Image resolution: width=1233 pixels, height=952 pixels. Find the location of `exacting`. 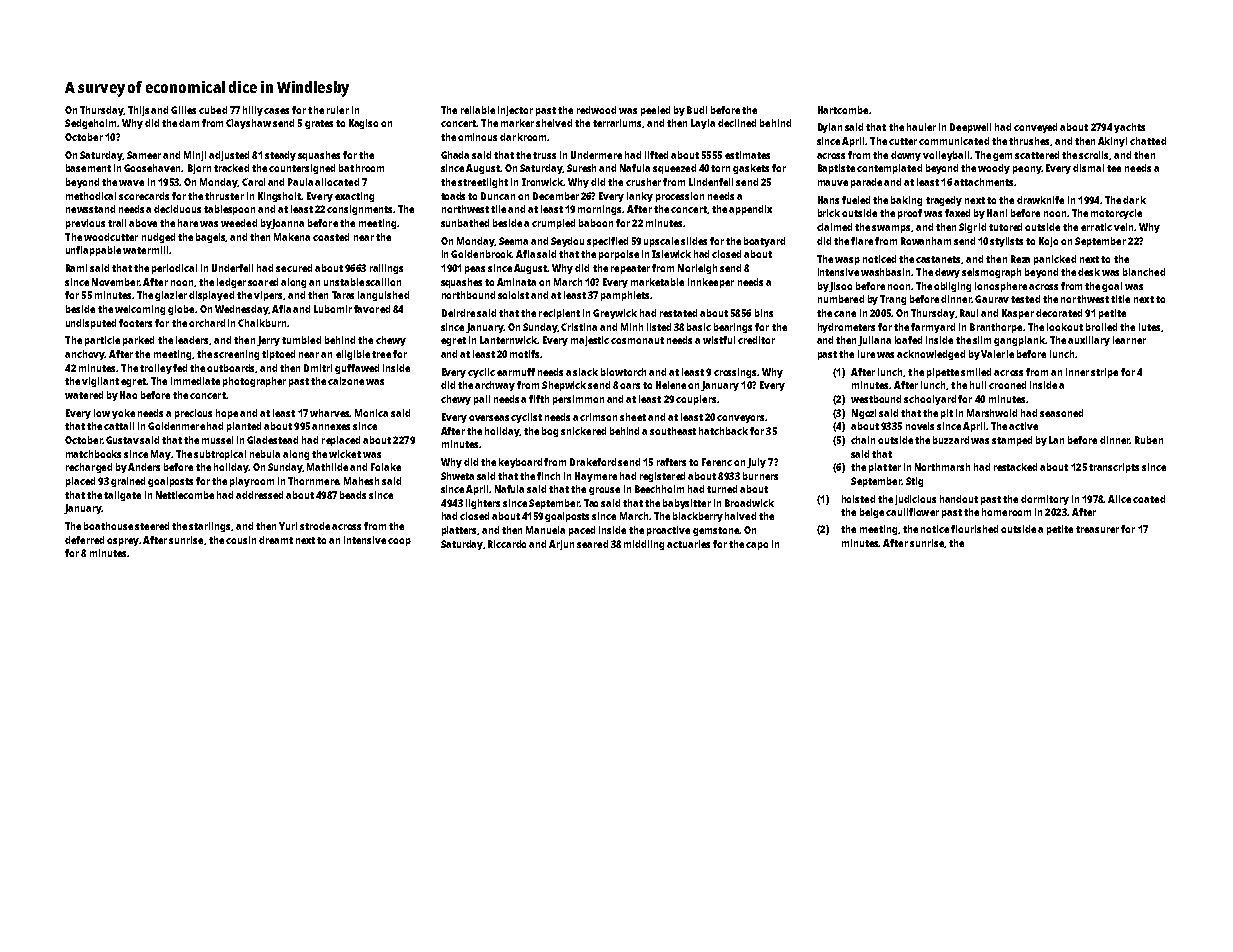

exacting is located at coordinates (354, 197).
